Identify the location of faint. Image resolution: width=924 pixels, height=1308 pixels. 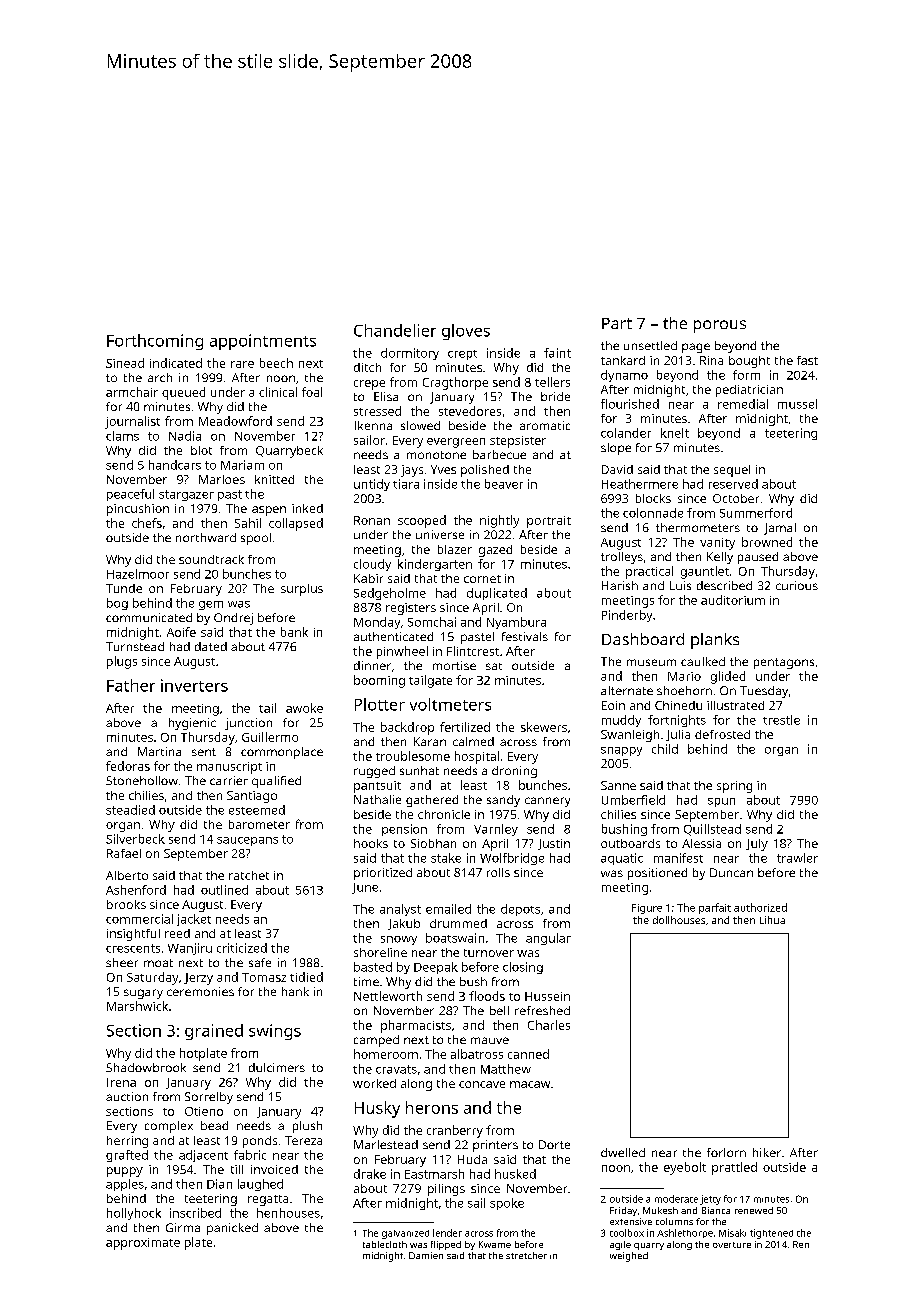
(557, 353).
